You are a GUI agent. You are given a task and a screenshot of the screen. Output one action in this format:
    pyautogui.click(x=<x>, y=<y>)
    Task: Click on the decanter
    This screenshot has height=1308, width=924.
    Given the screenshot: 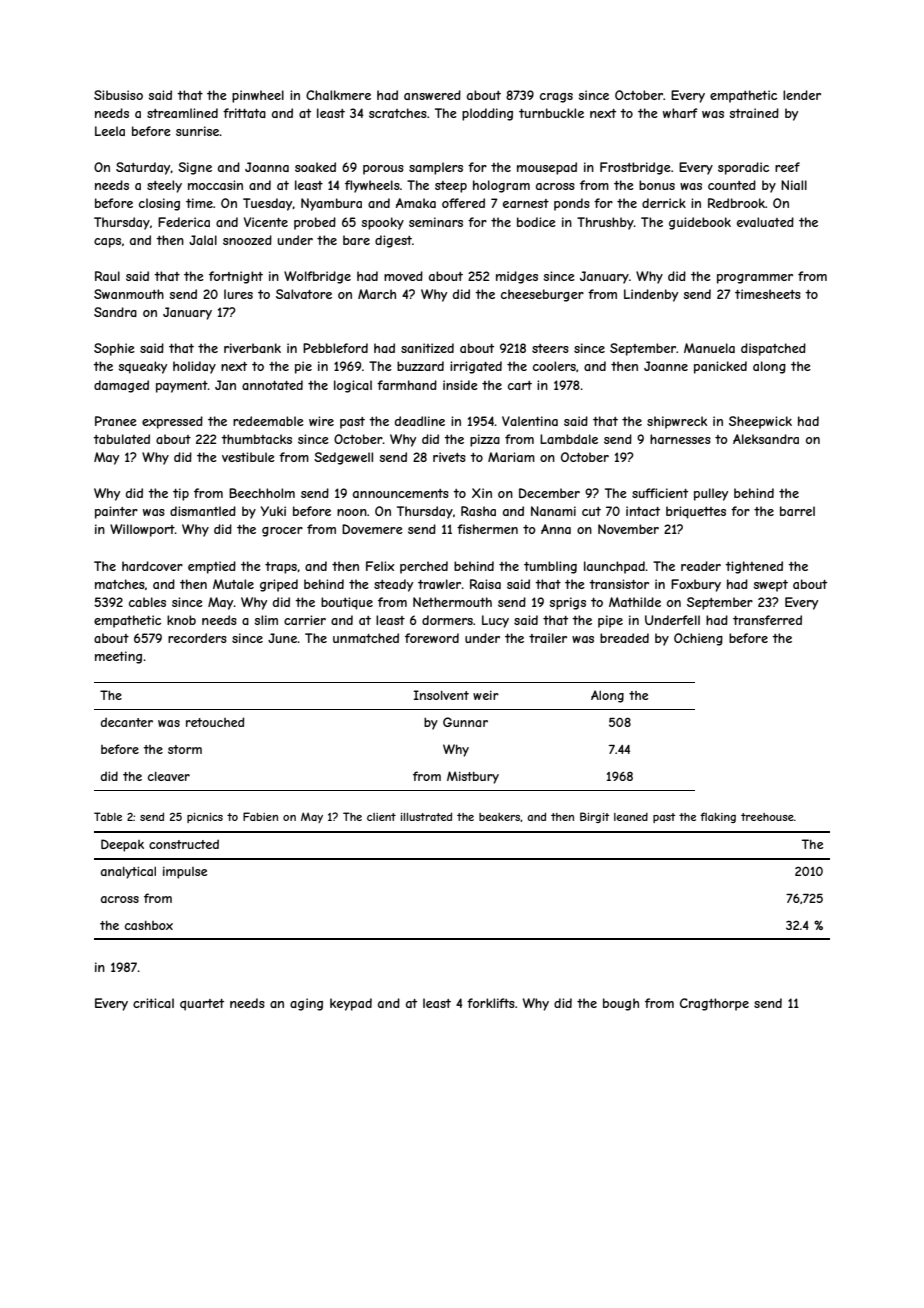 What is the action you would take?
    pyautogui.click(x=127, y=722)
